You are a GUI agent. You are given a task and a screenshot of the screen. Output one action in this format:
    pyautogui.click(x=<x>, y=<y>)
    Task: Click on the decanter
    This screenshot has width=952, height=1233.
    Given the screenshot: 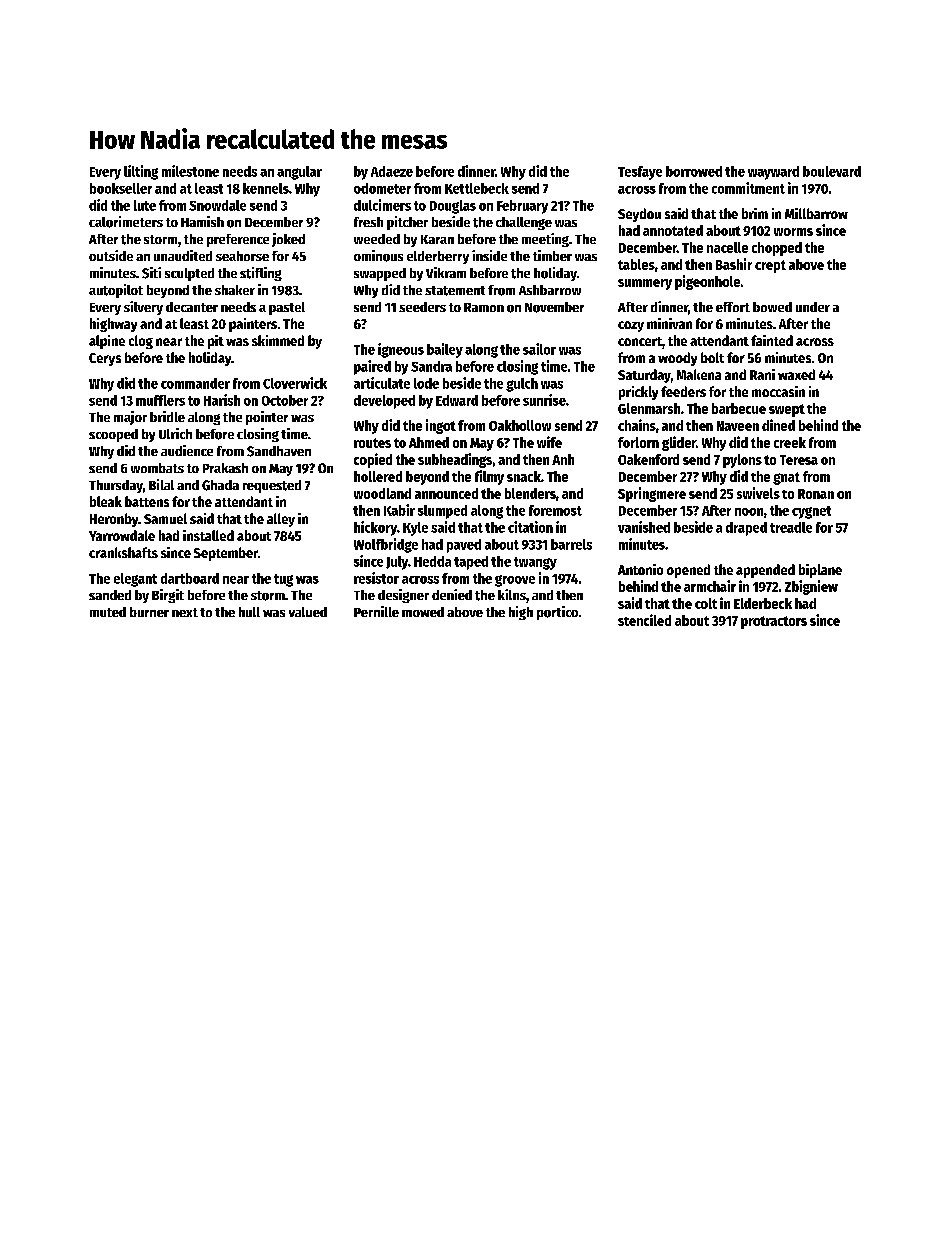 What is the action you would take?
    pyautogui.click(x=192, y=307)
